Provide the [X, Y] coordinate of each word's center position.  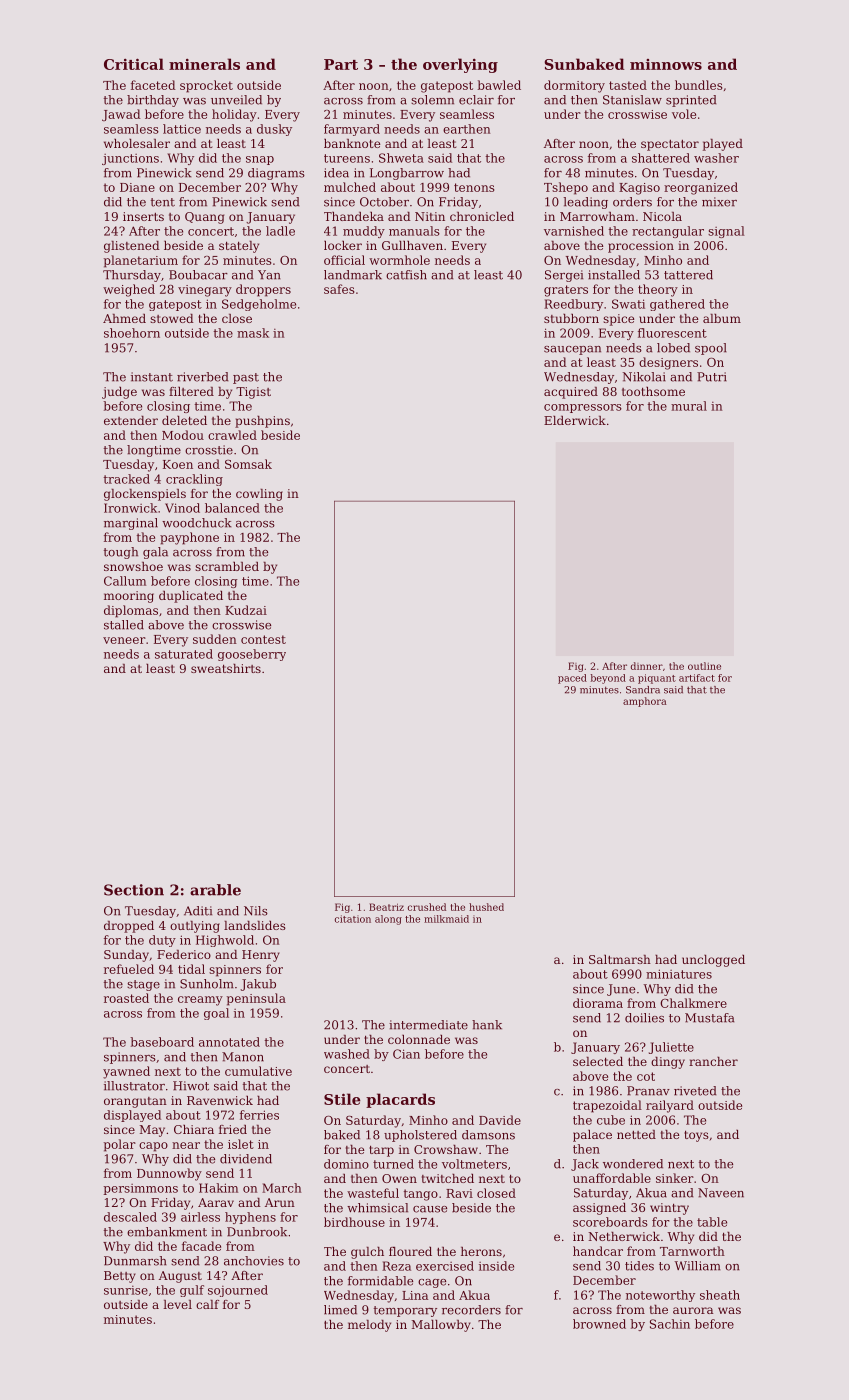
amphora [645, 702]
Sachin [670, 1324]
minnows [666, 64]
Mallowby [441, 1326]
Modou [183, 435]
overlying [460, 65]
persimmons [140, 1189]
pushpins [262, 422]
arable [215, 890]
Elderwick [575, 420]
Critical [134, 64]
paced [572, 679]
